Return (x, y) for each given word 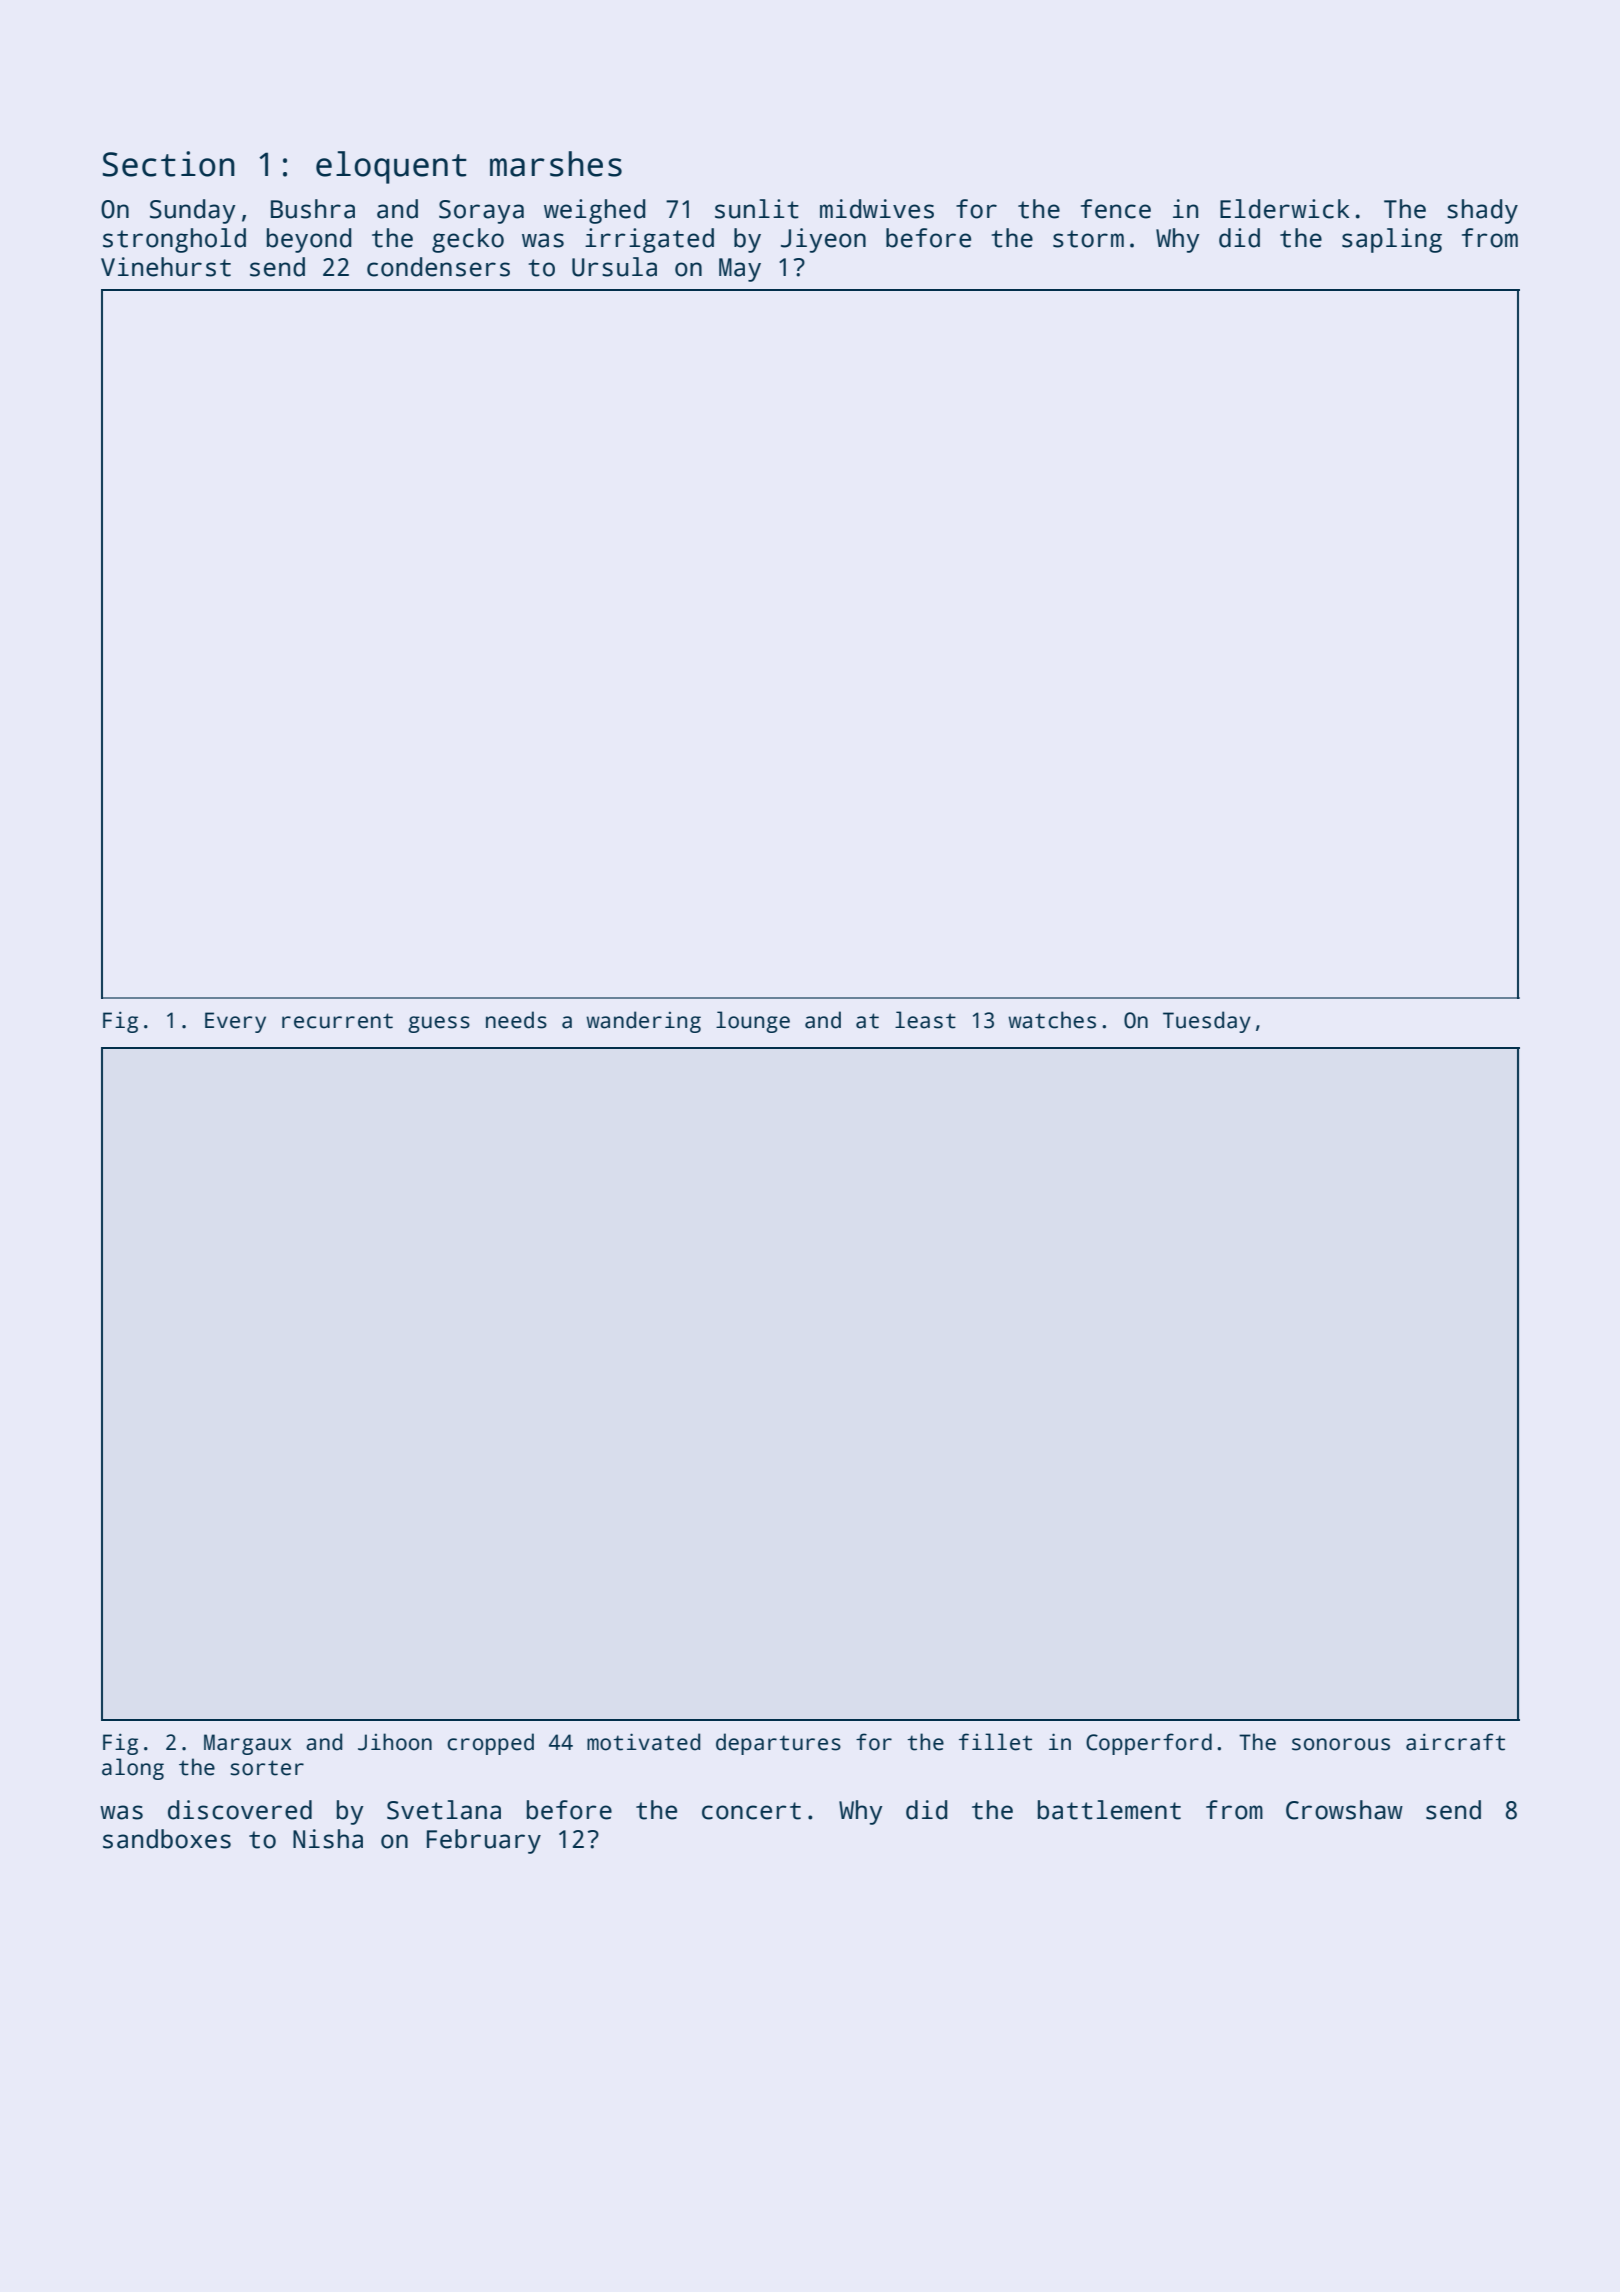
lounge (753, 1022)
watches (1052, 1020)
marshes (556, 164)
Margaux (247, 1744)
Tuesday (1207, 1022)
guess (439, 1024)
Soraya (481, 212)
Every (235, 1022)
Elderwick (1285, 209)
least (925, 1020)
